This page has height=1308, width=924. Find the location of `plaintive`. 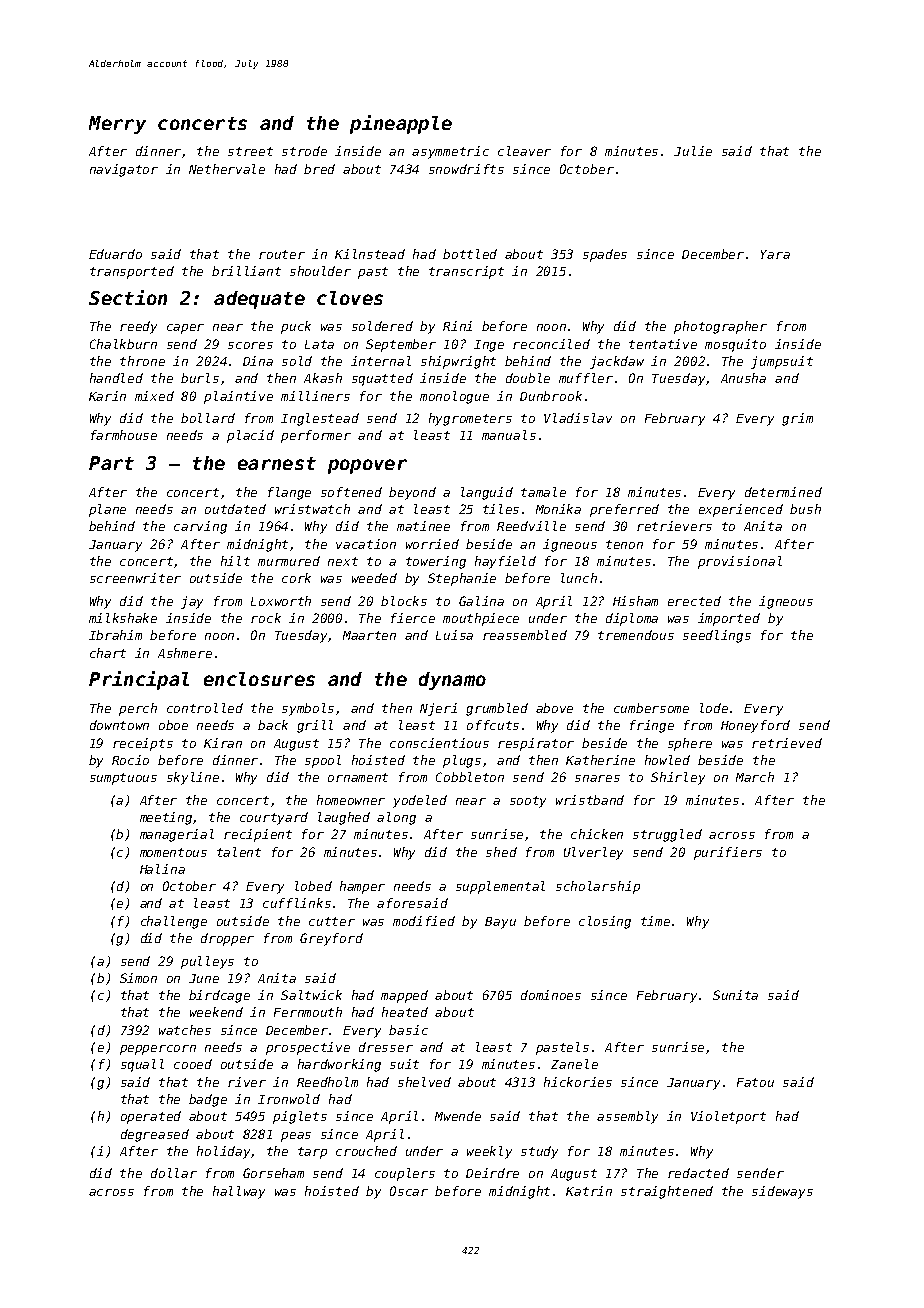

plaintive is located at coordinates (238, 397).
